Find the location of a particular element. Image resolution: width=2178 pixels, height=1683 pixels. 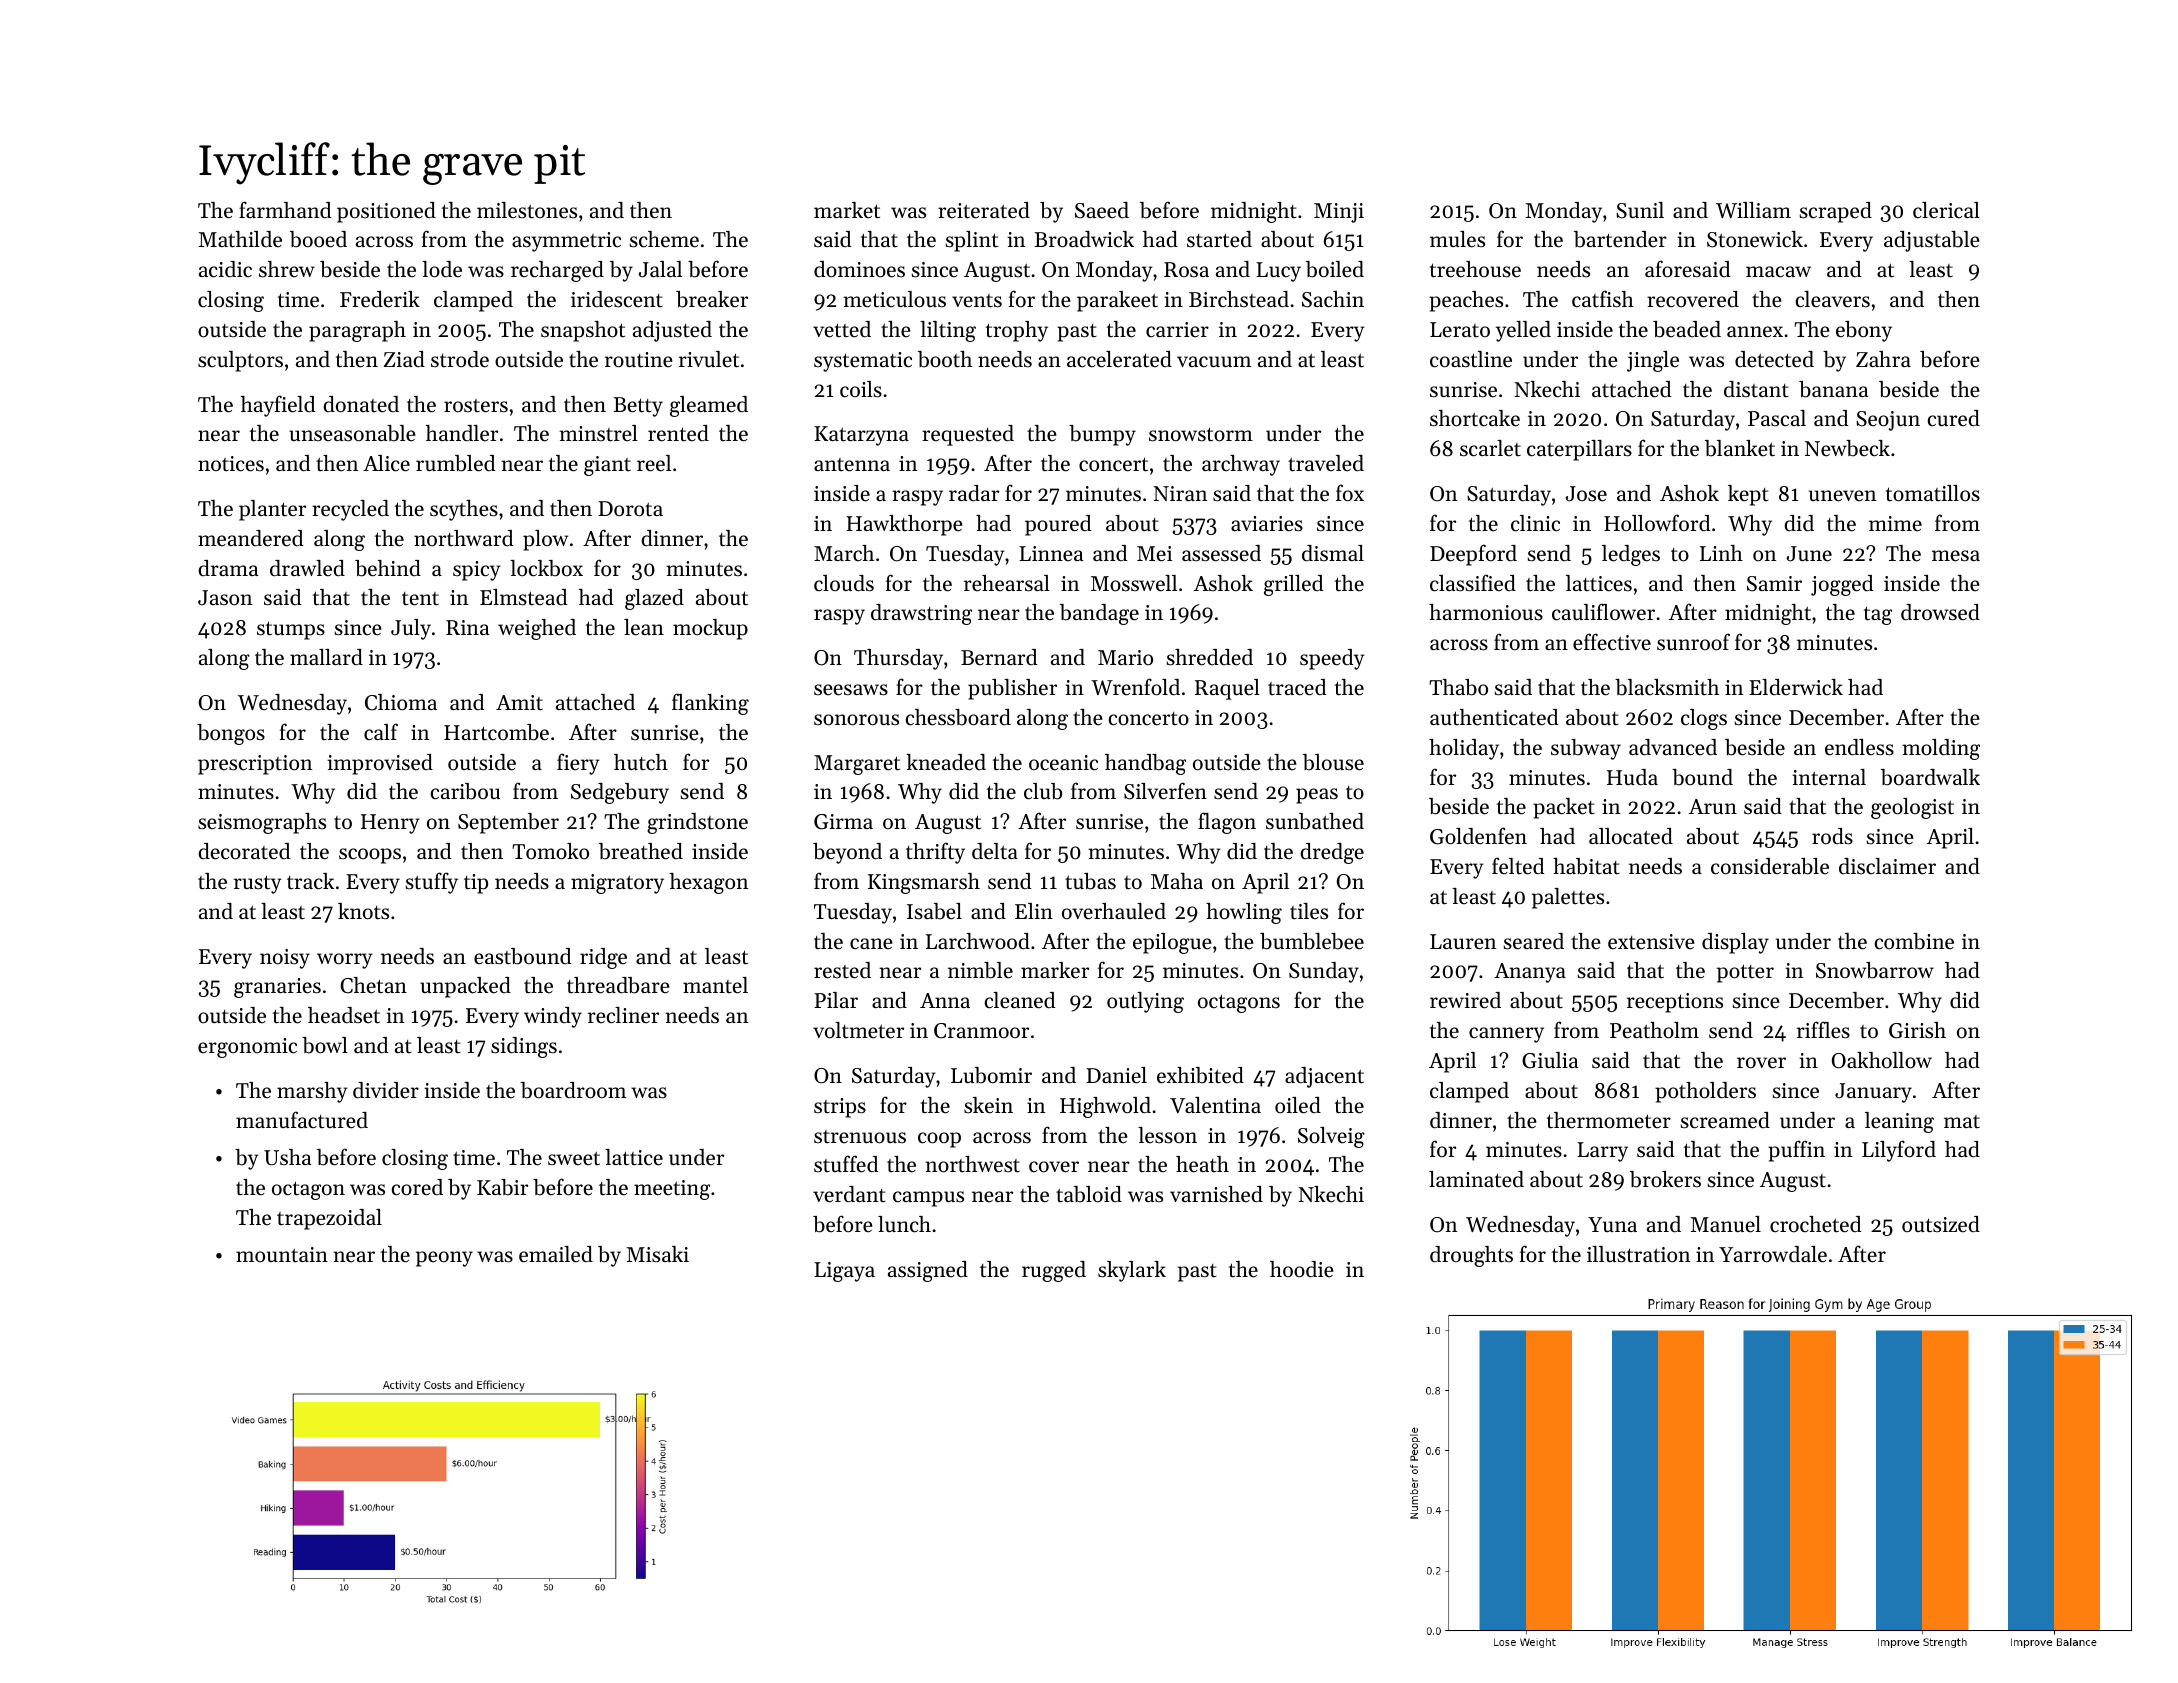

clerical is located at coordinates (1946, 210).
